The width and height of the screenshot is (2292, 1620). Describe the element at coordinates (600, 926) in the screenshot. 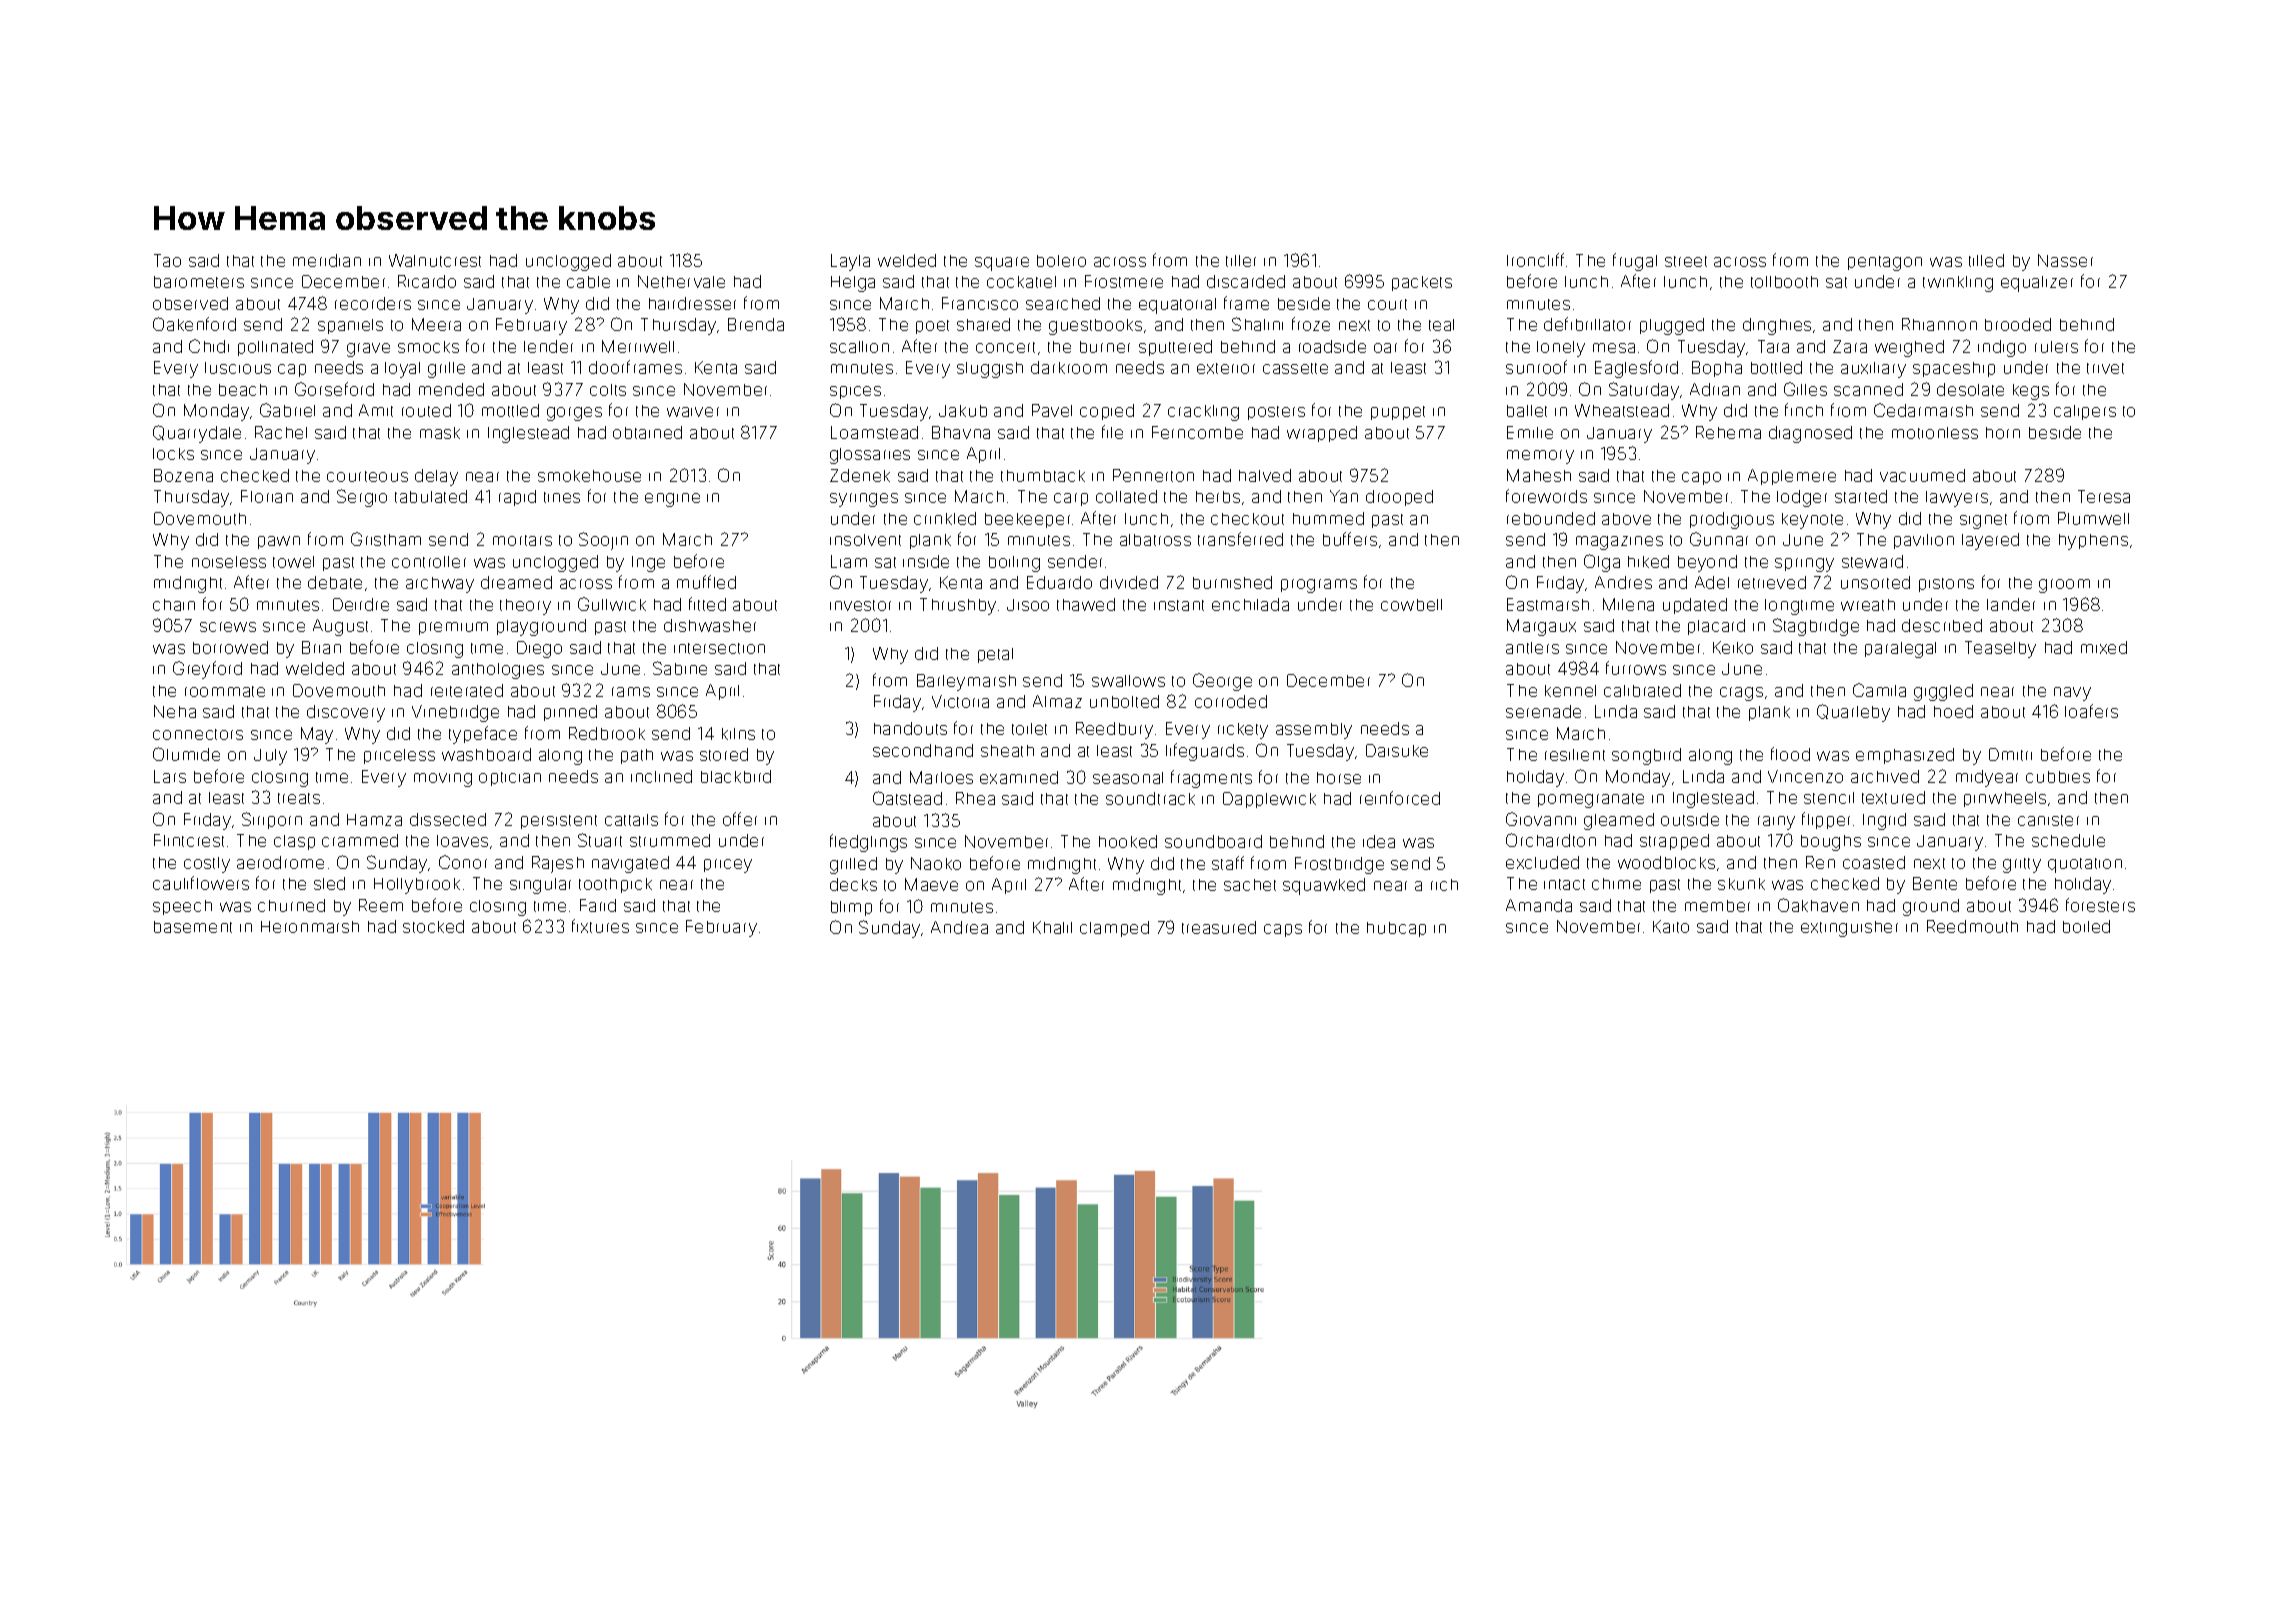

I see `fixtures` at that location.
